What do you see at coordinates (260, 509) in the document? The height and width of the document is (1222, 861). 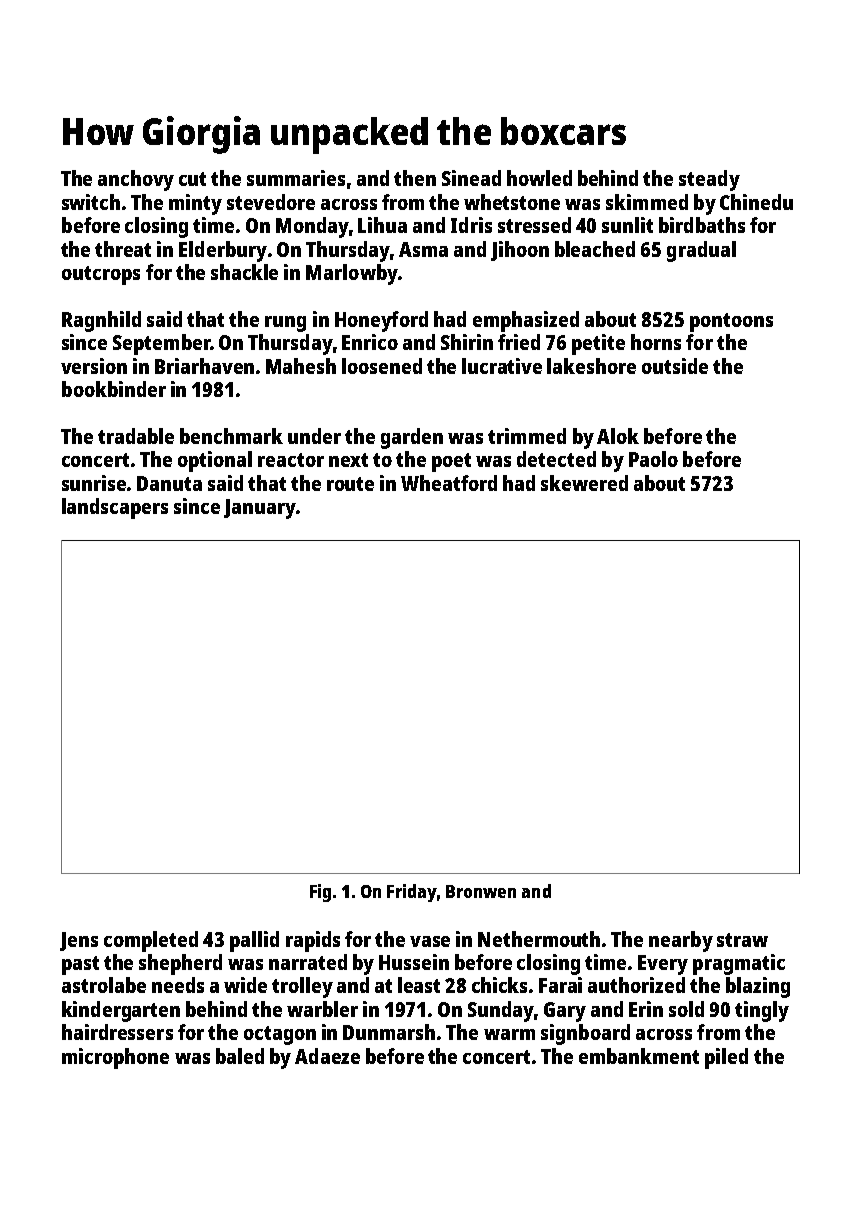 I see `January` at bounding box center [260, 509].
